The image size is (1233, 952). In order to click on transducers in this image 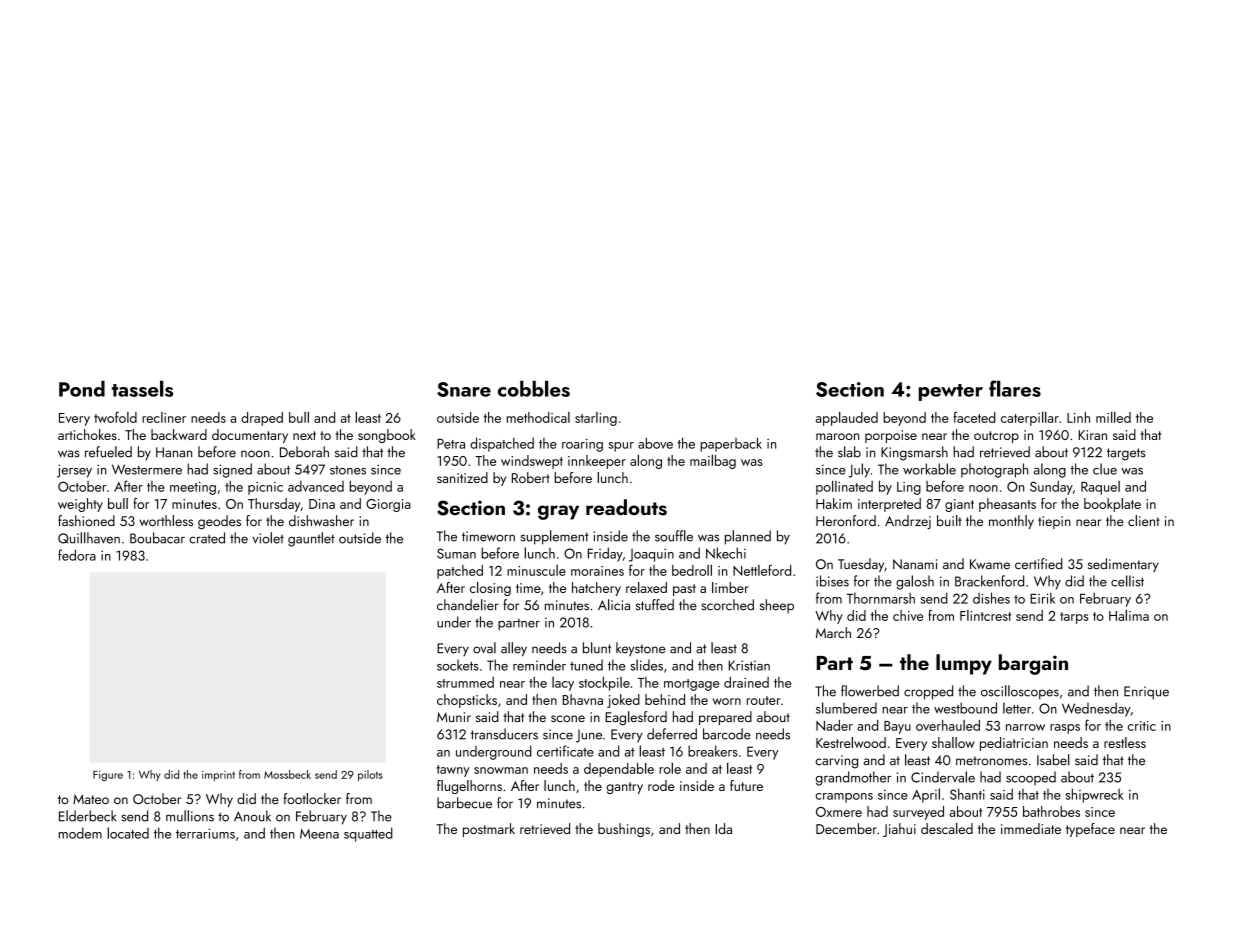, I will do `click(504, 734)`.
